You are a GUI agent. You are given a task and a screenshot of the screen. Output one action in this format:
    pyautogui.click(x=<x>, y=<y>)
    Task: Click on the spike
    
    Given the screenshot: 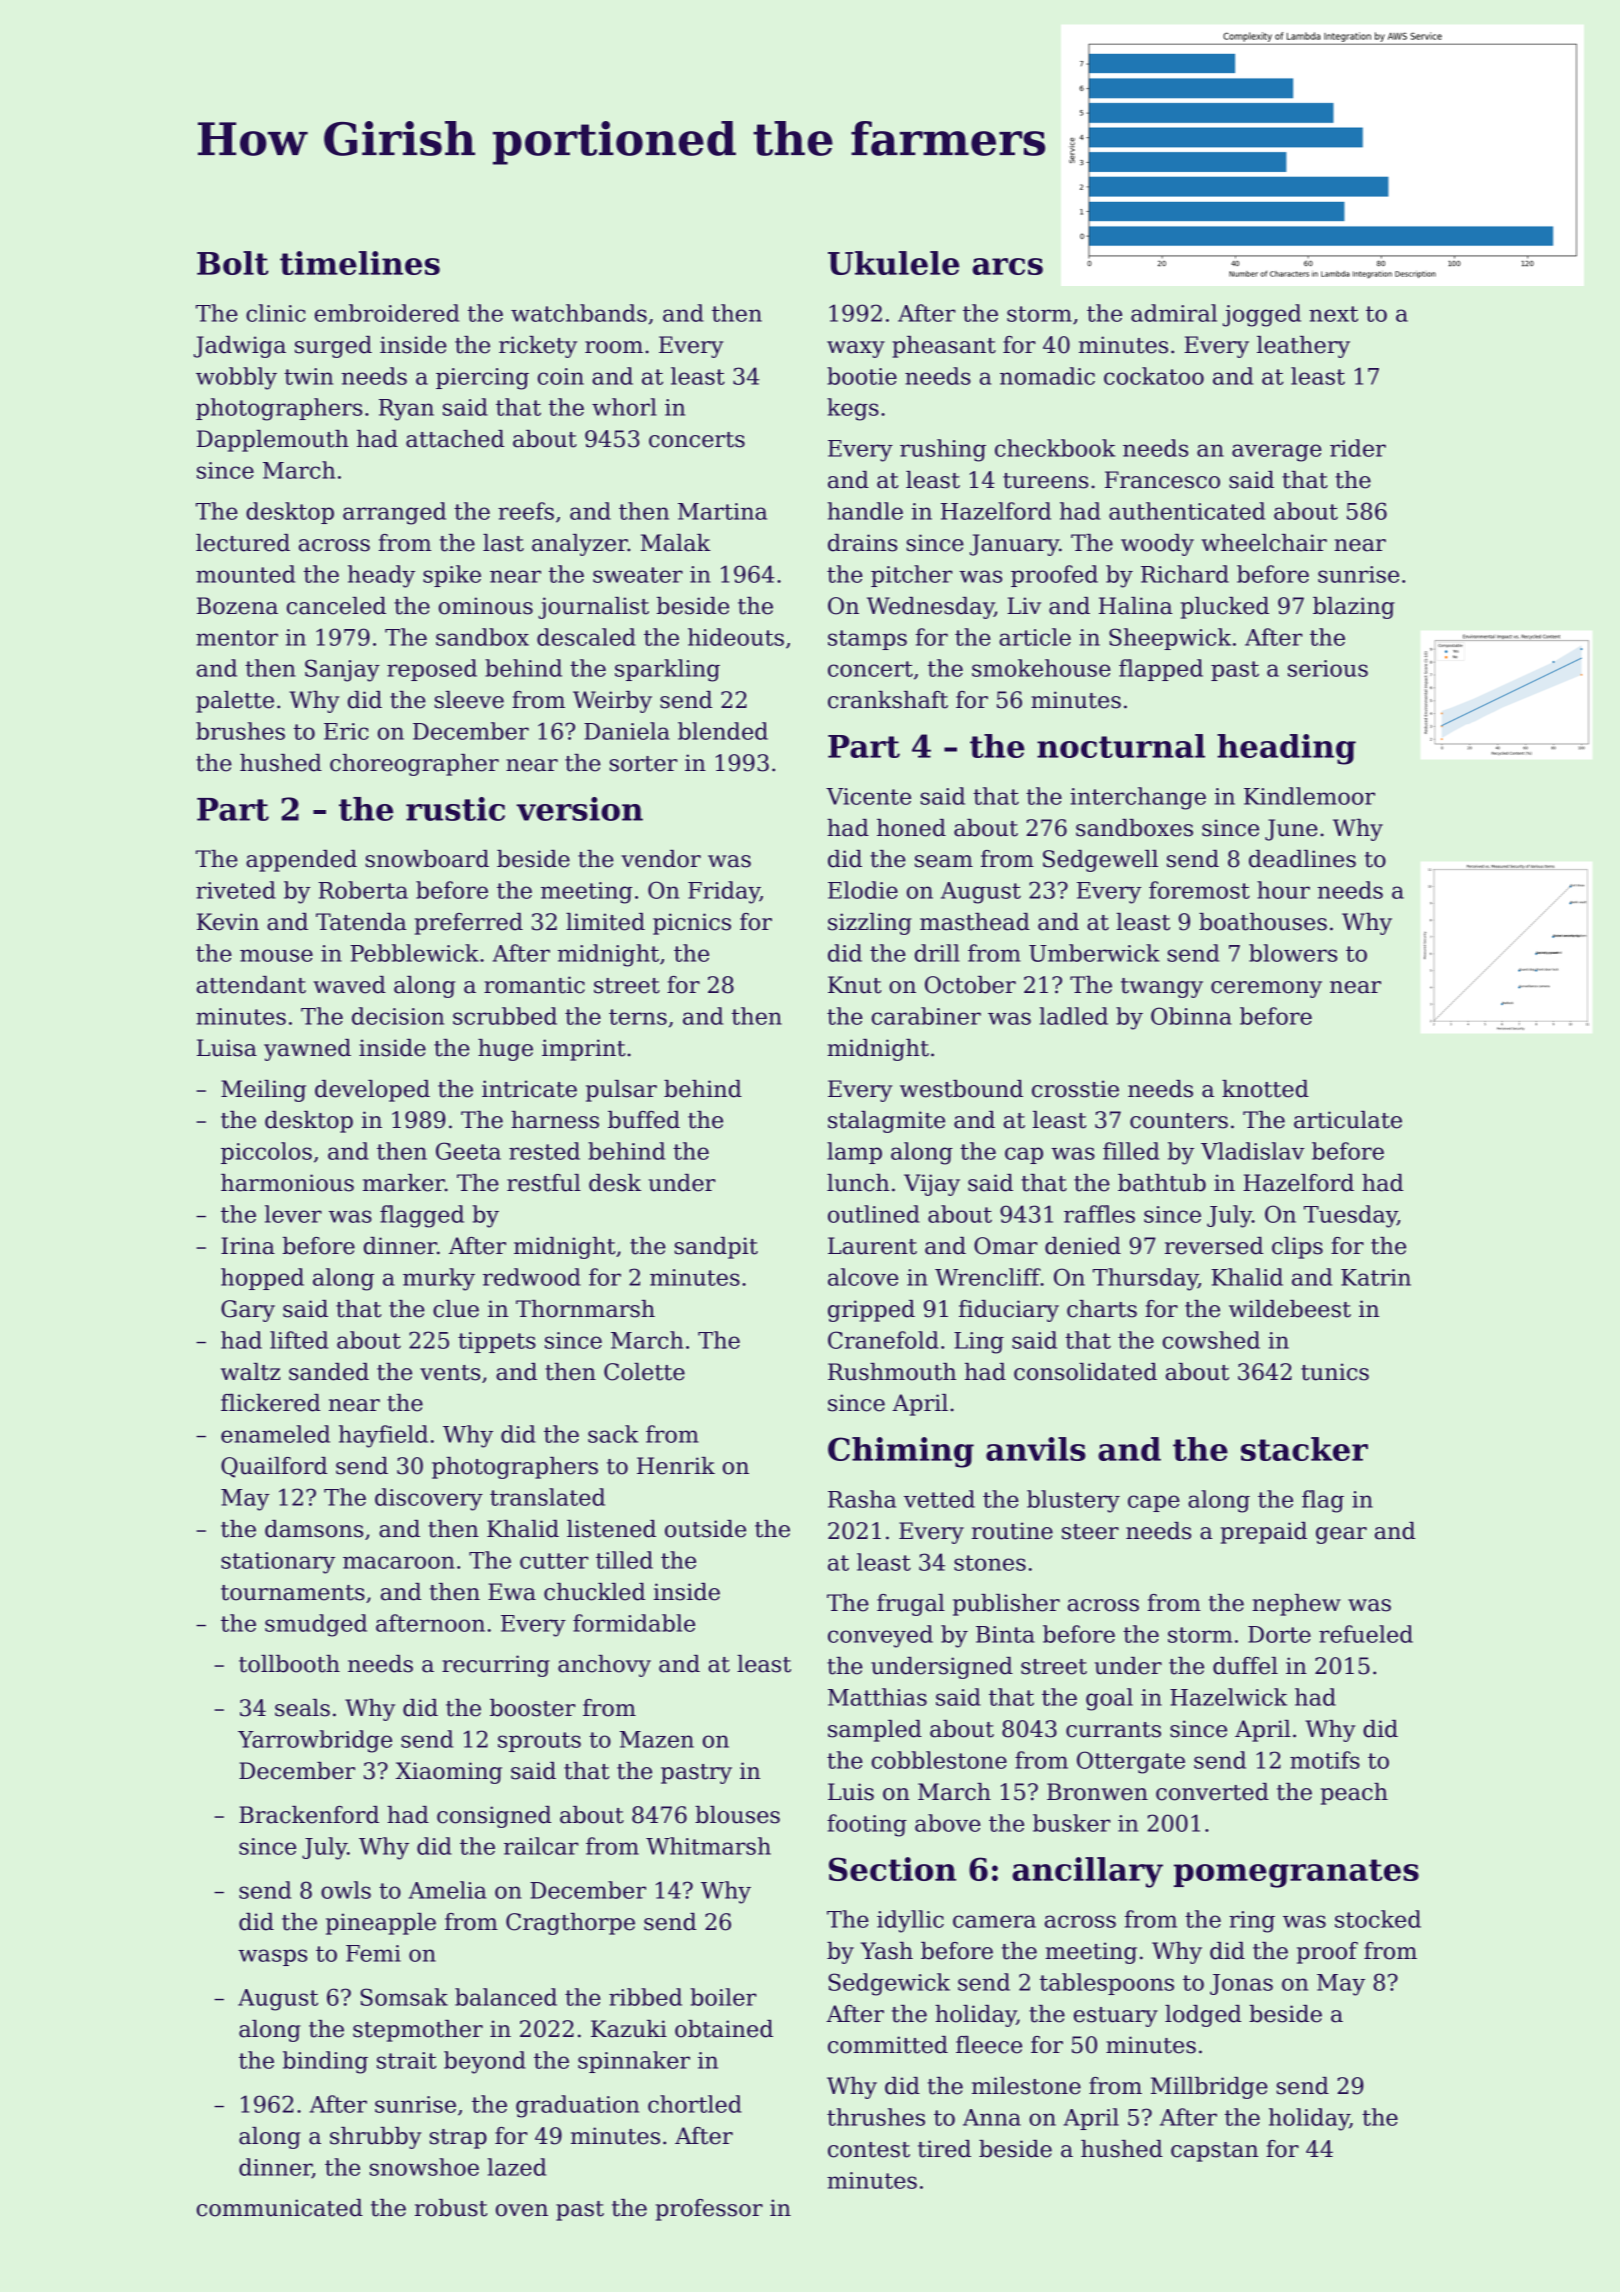 What is the action you would take?
    pyautogui.click(x=452, y=576)
